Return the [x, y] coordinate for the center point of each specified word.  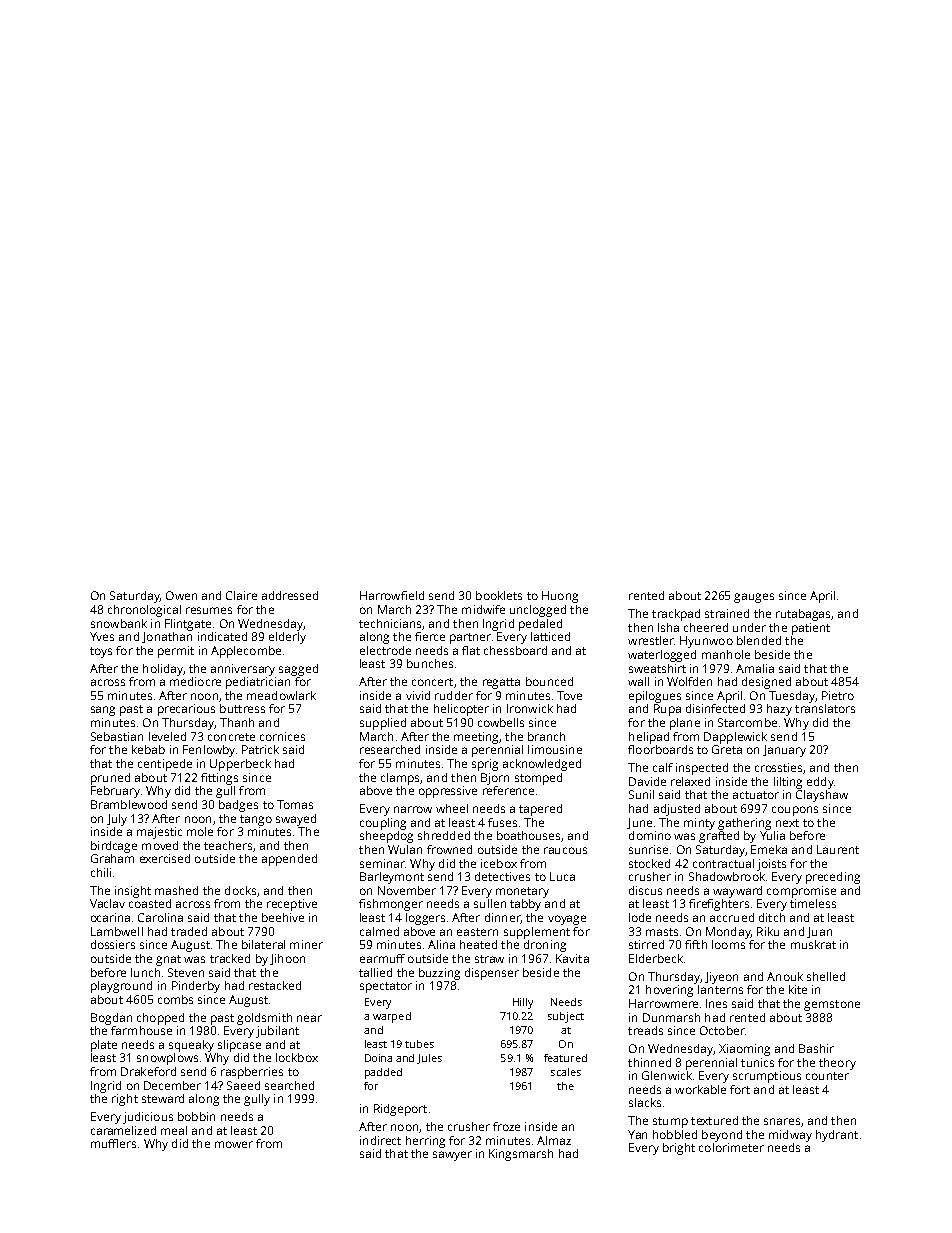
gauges [754, 598]
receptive [292, 905]
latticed [550, 636]
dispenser [492, 974]
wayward [737, 892]
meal [174, 1130]
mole [200, 831]
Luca [562, 876]
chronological [144, 611]
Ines [716, 1003]
